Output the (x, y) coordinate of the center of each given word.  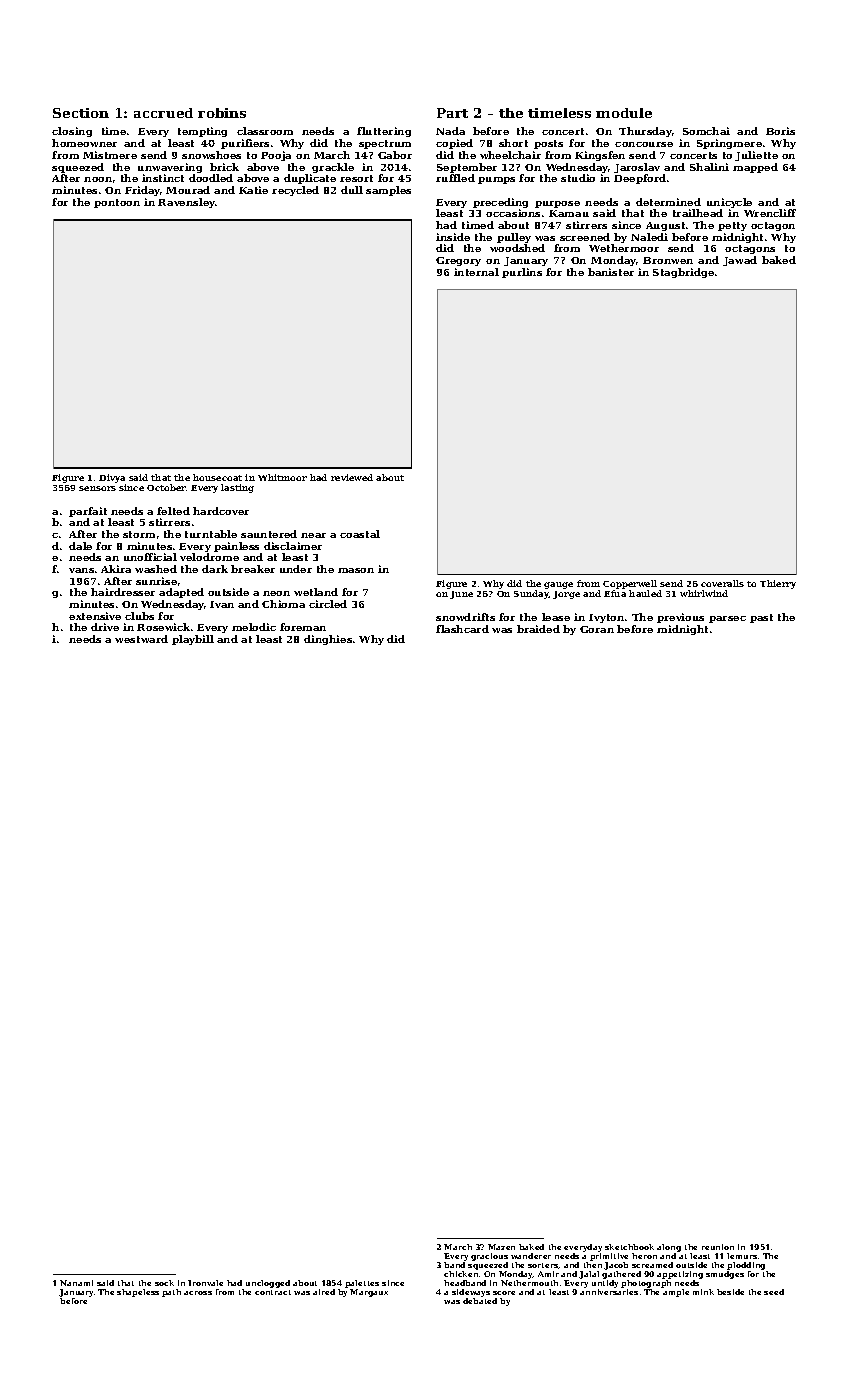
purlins (522, 273)
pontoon (117, 203)
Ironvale (205, 1283)
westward (141, 639)
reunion (718, 1247)
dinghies (328, 640)
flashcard (462, 629)
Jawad (740, 261)
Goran (597, 629)
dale (80, 546)
